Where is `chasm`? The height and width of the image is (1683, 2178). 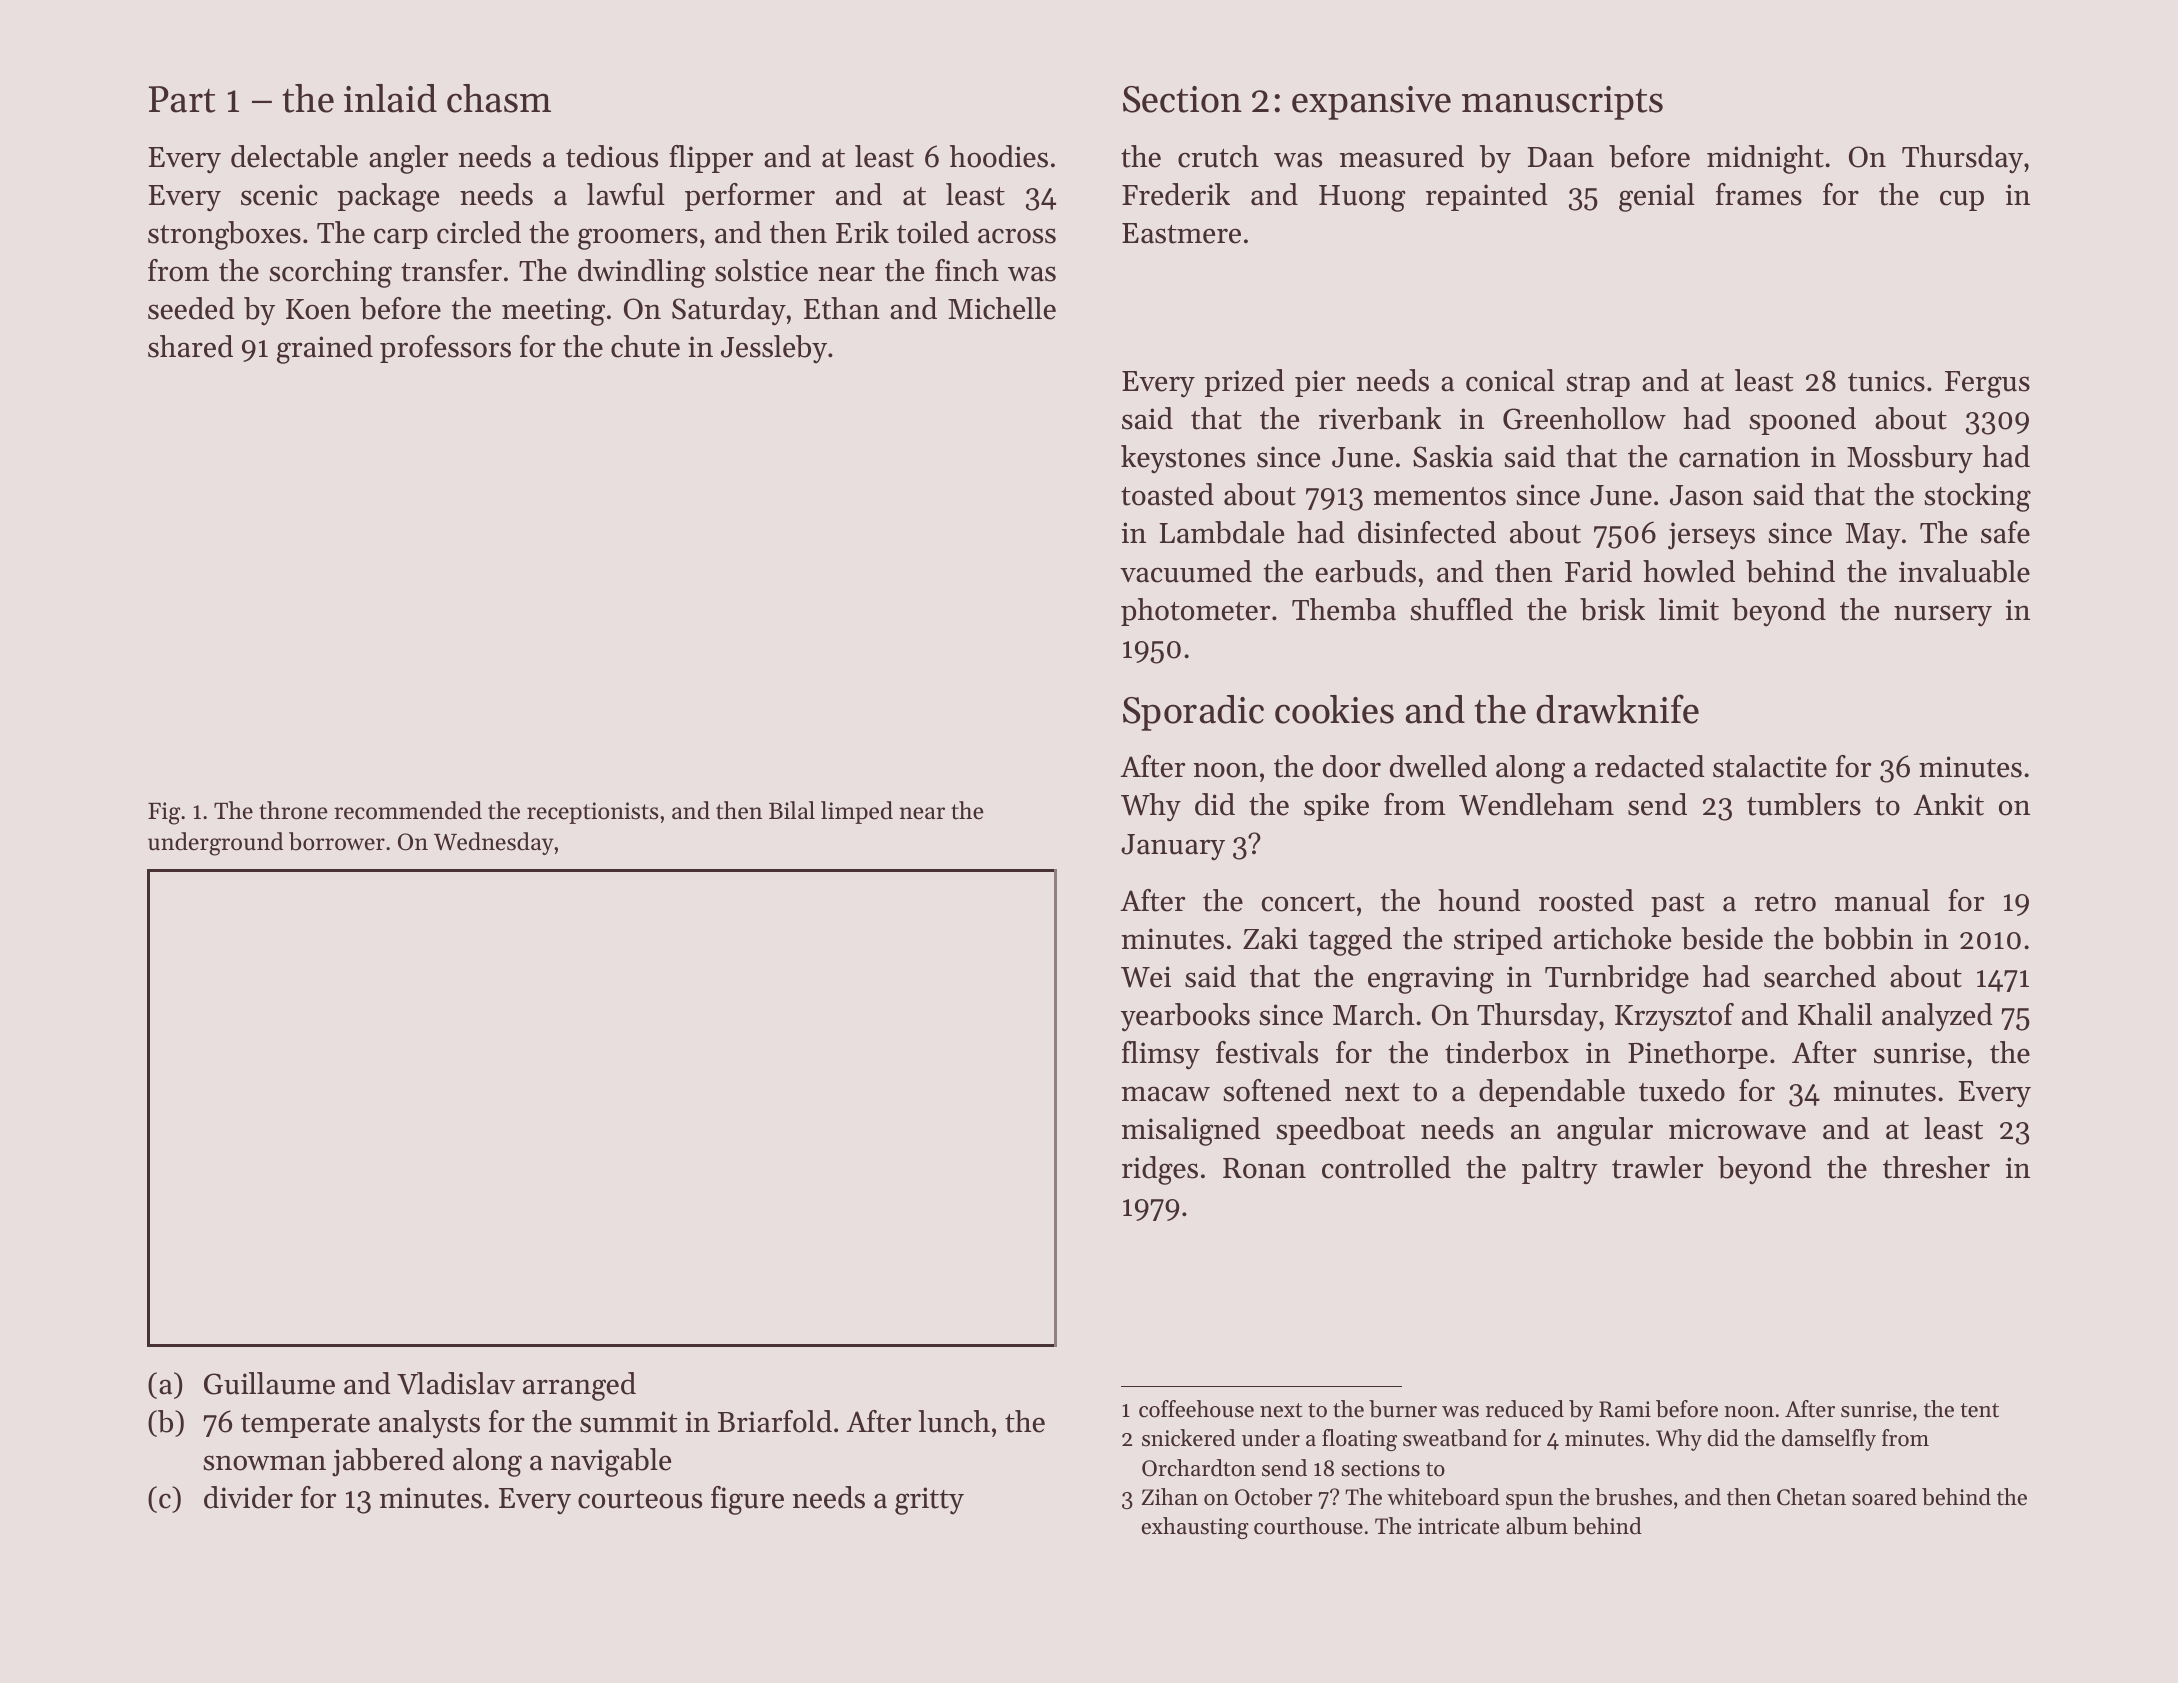 chasm is located at coordinates (499, 98).
